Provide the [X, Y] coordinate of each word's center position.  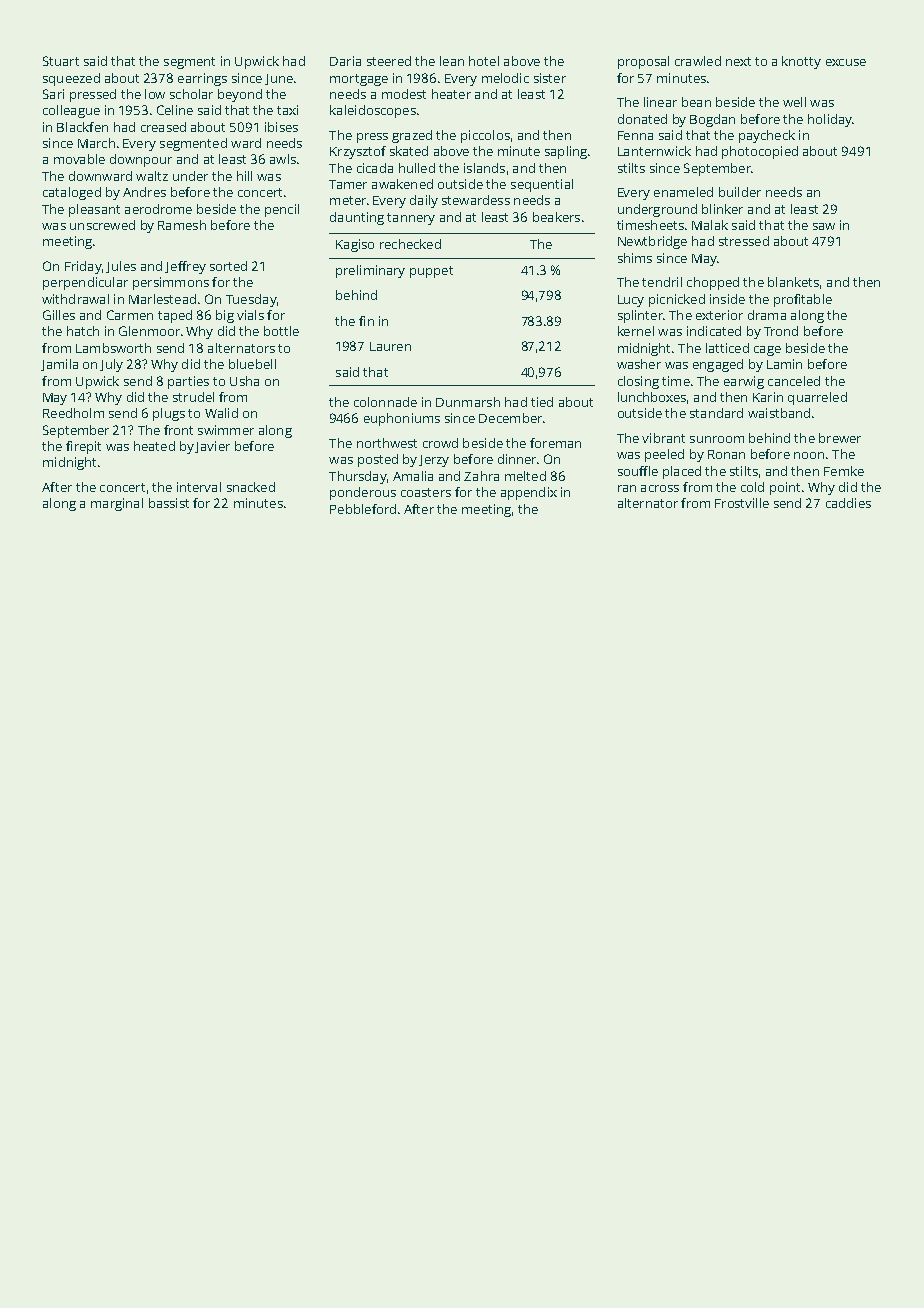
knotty [801, 62]
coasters [426, 492]
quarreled [817, 398]
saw [824, 226]
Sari [53, 94]
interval [199, 487]
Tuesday [251, 300]
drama [767, 315]
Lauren [390, 346]
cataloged [72, 193]
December [510, 418]
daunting [357, 218]
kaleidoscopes [373, 111]
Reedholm [73, 413]
